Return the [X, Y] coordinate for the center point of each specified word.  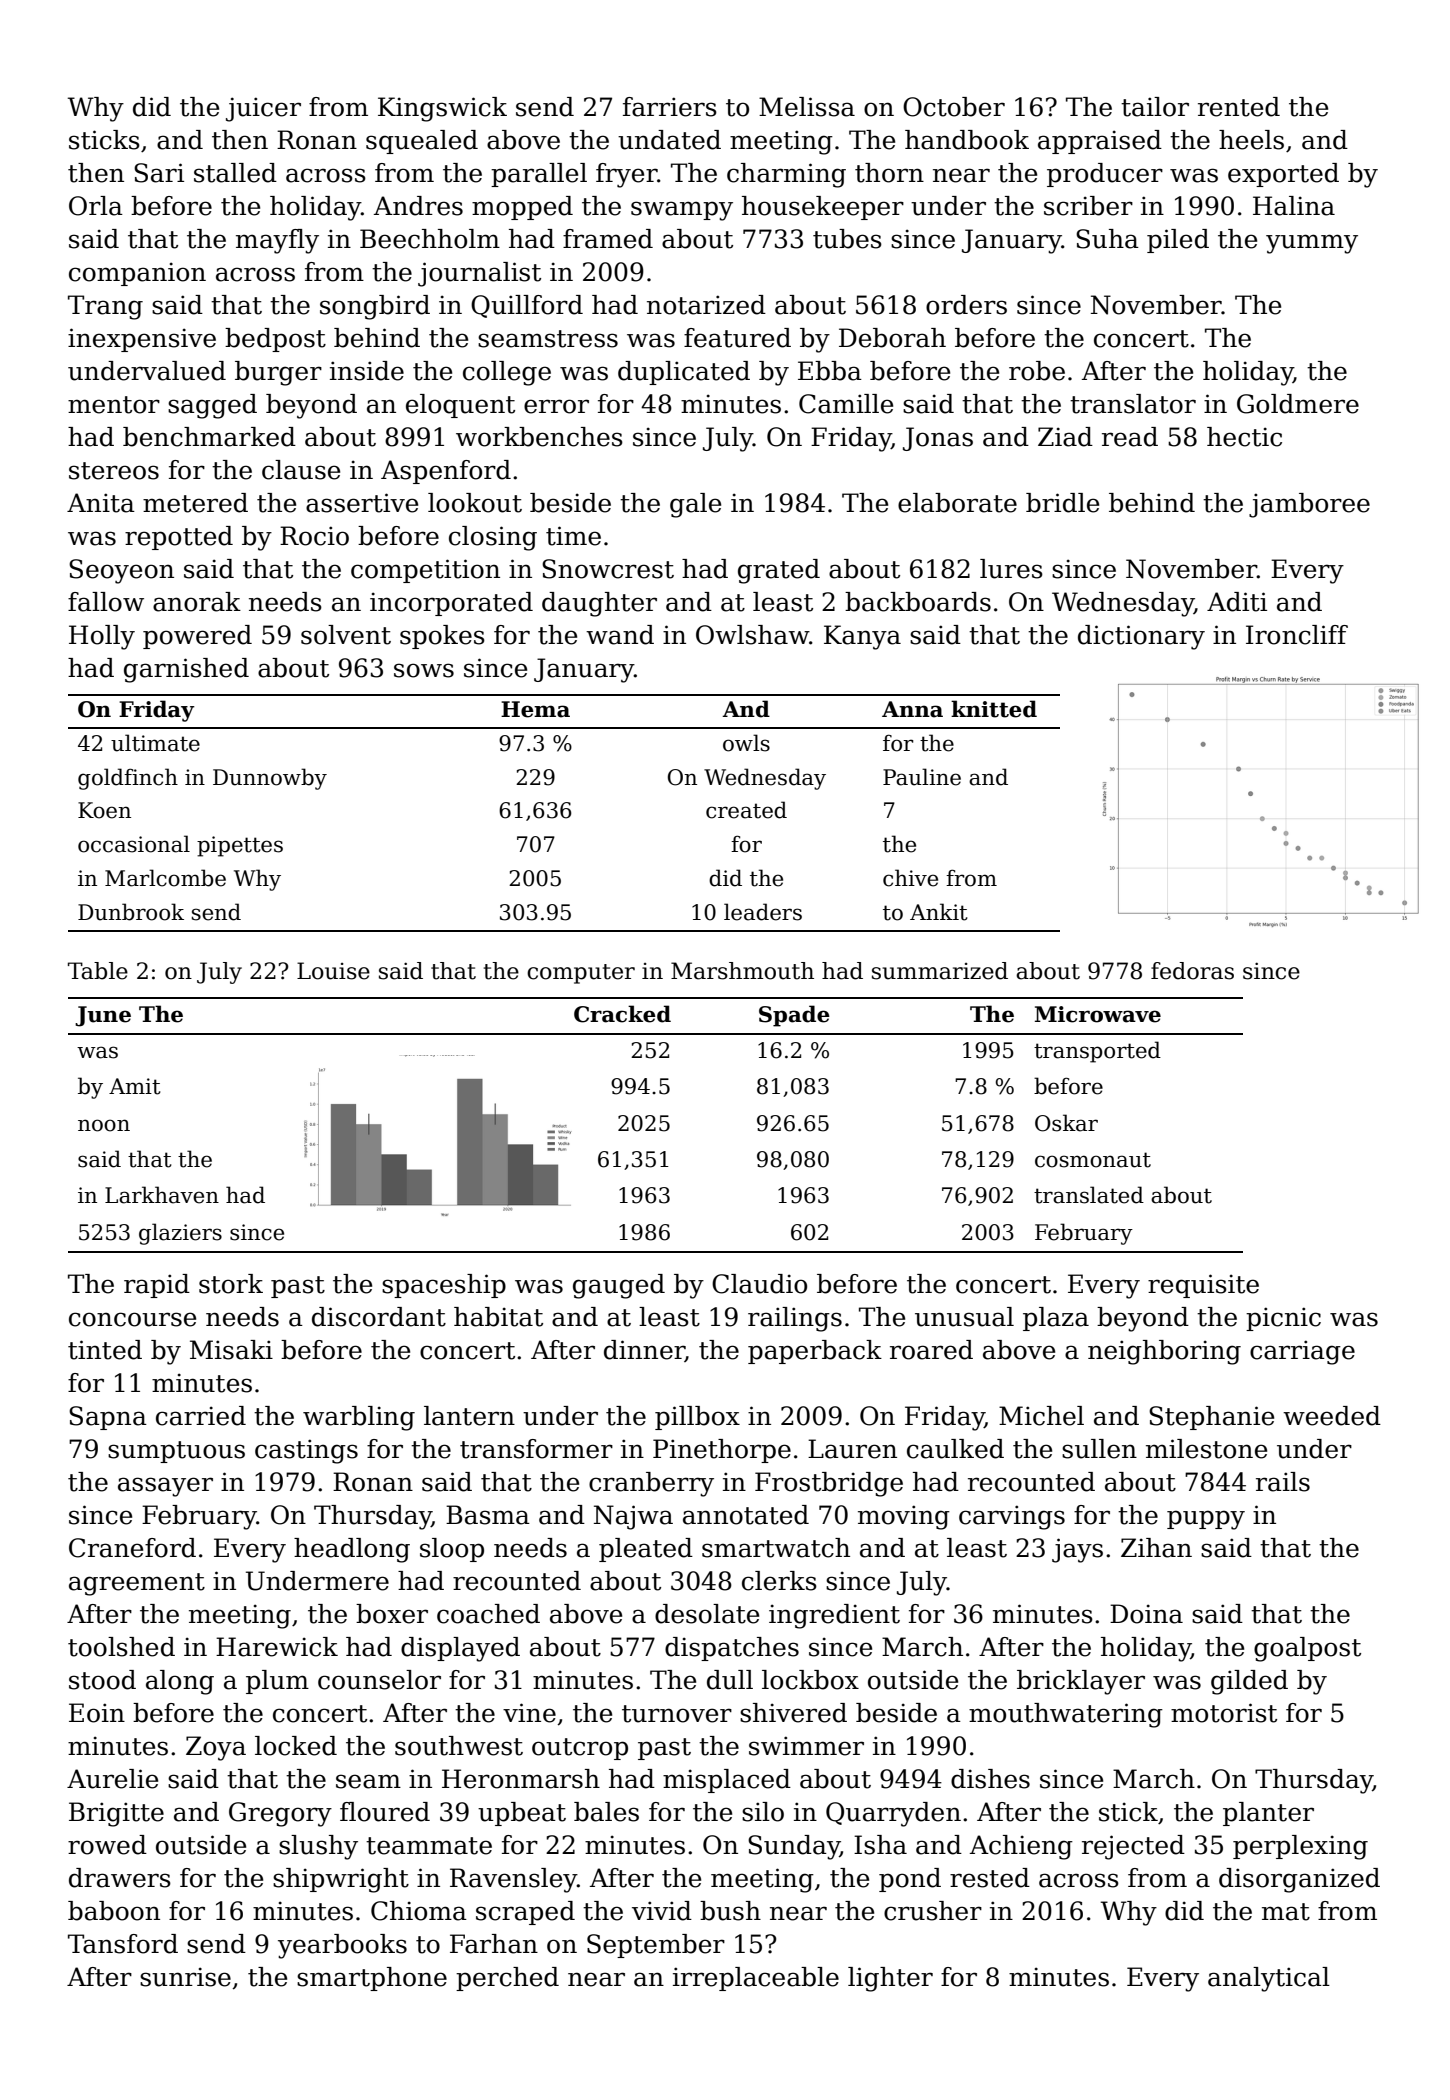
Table [98, 971]
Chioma [419, 1911]
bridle [1062, 503]
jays [1077, 1550]
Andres [418, 206]
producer [1105, 175]
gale [695, 505]
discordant [379, 1317]
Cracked [622, 1014]
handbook [967, 140]
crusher [933, 1911]
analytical [1269, 1979]
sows [424, 670]
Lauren [852, 1449]
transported [1097, 1052]
